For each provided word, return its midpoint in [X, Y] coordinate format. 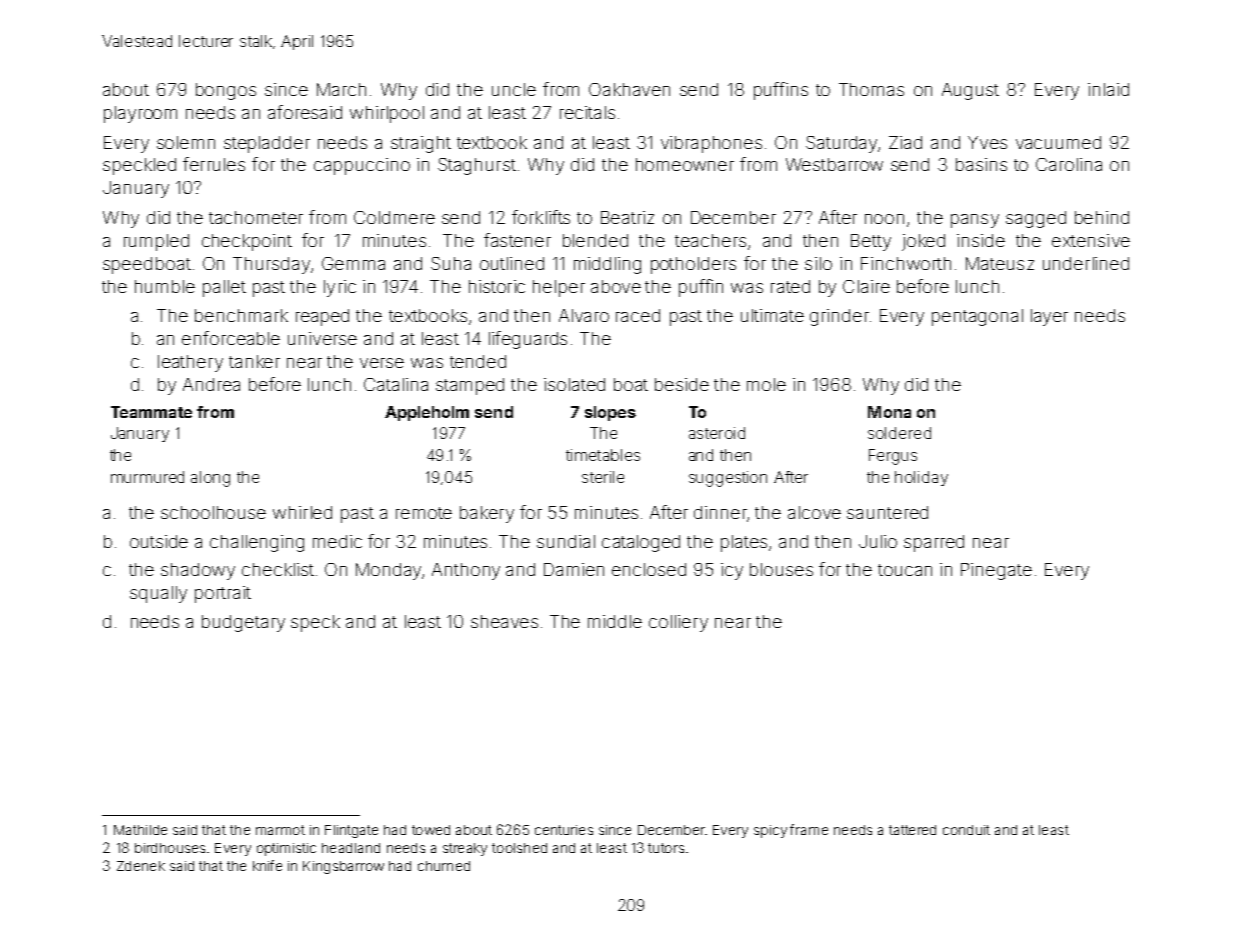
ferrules [214, 164]
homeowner [685, 164]
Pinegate [996, 571]
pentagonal [977, 317]
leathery [190, 363]
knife [267, 865]
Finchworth [906, 263]
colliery [678, 623]
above [616, 286]
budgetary [243, 623]
